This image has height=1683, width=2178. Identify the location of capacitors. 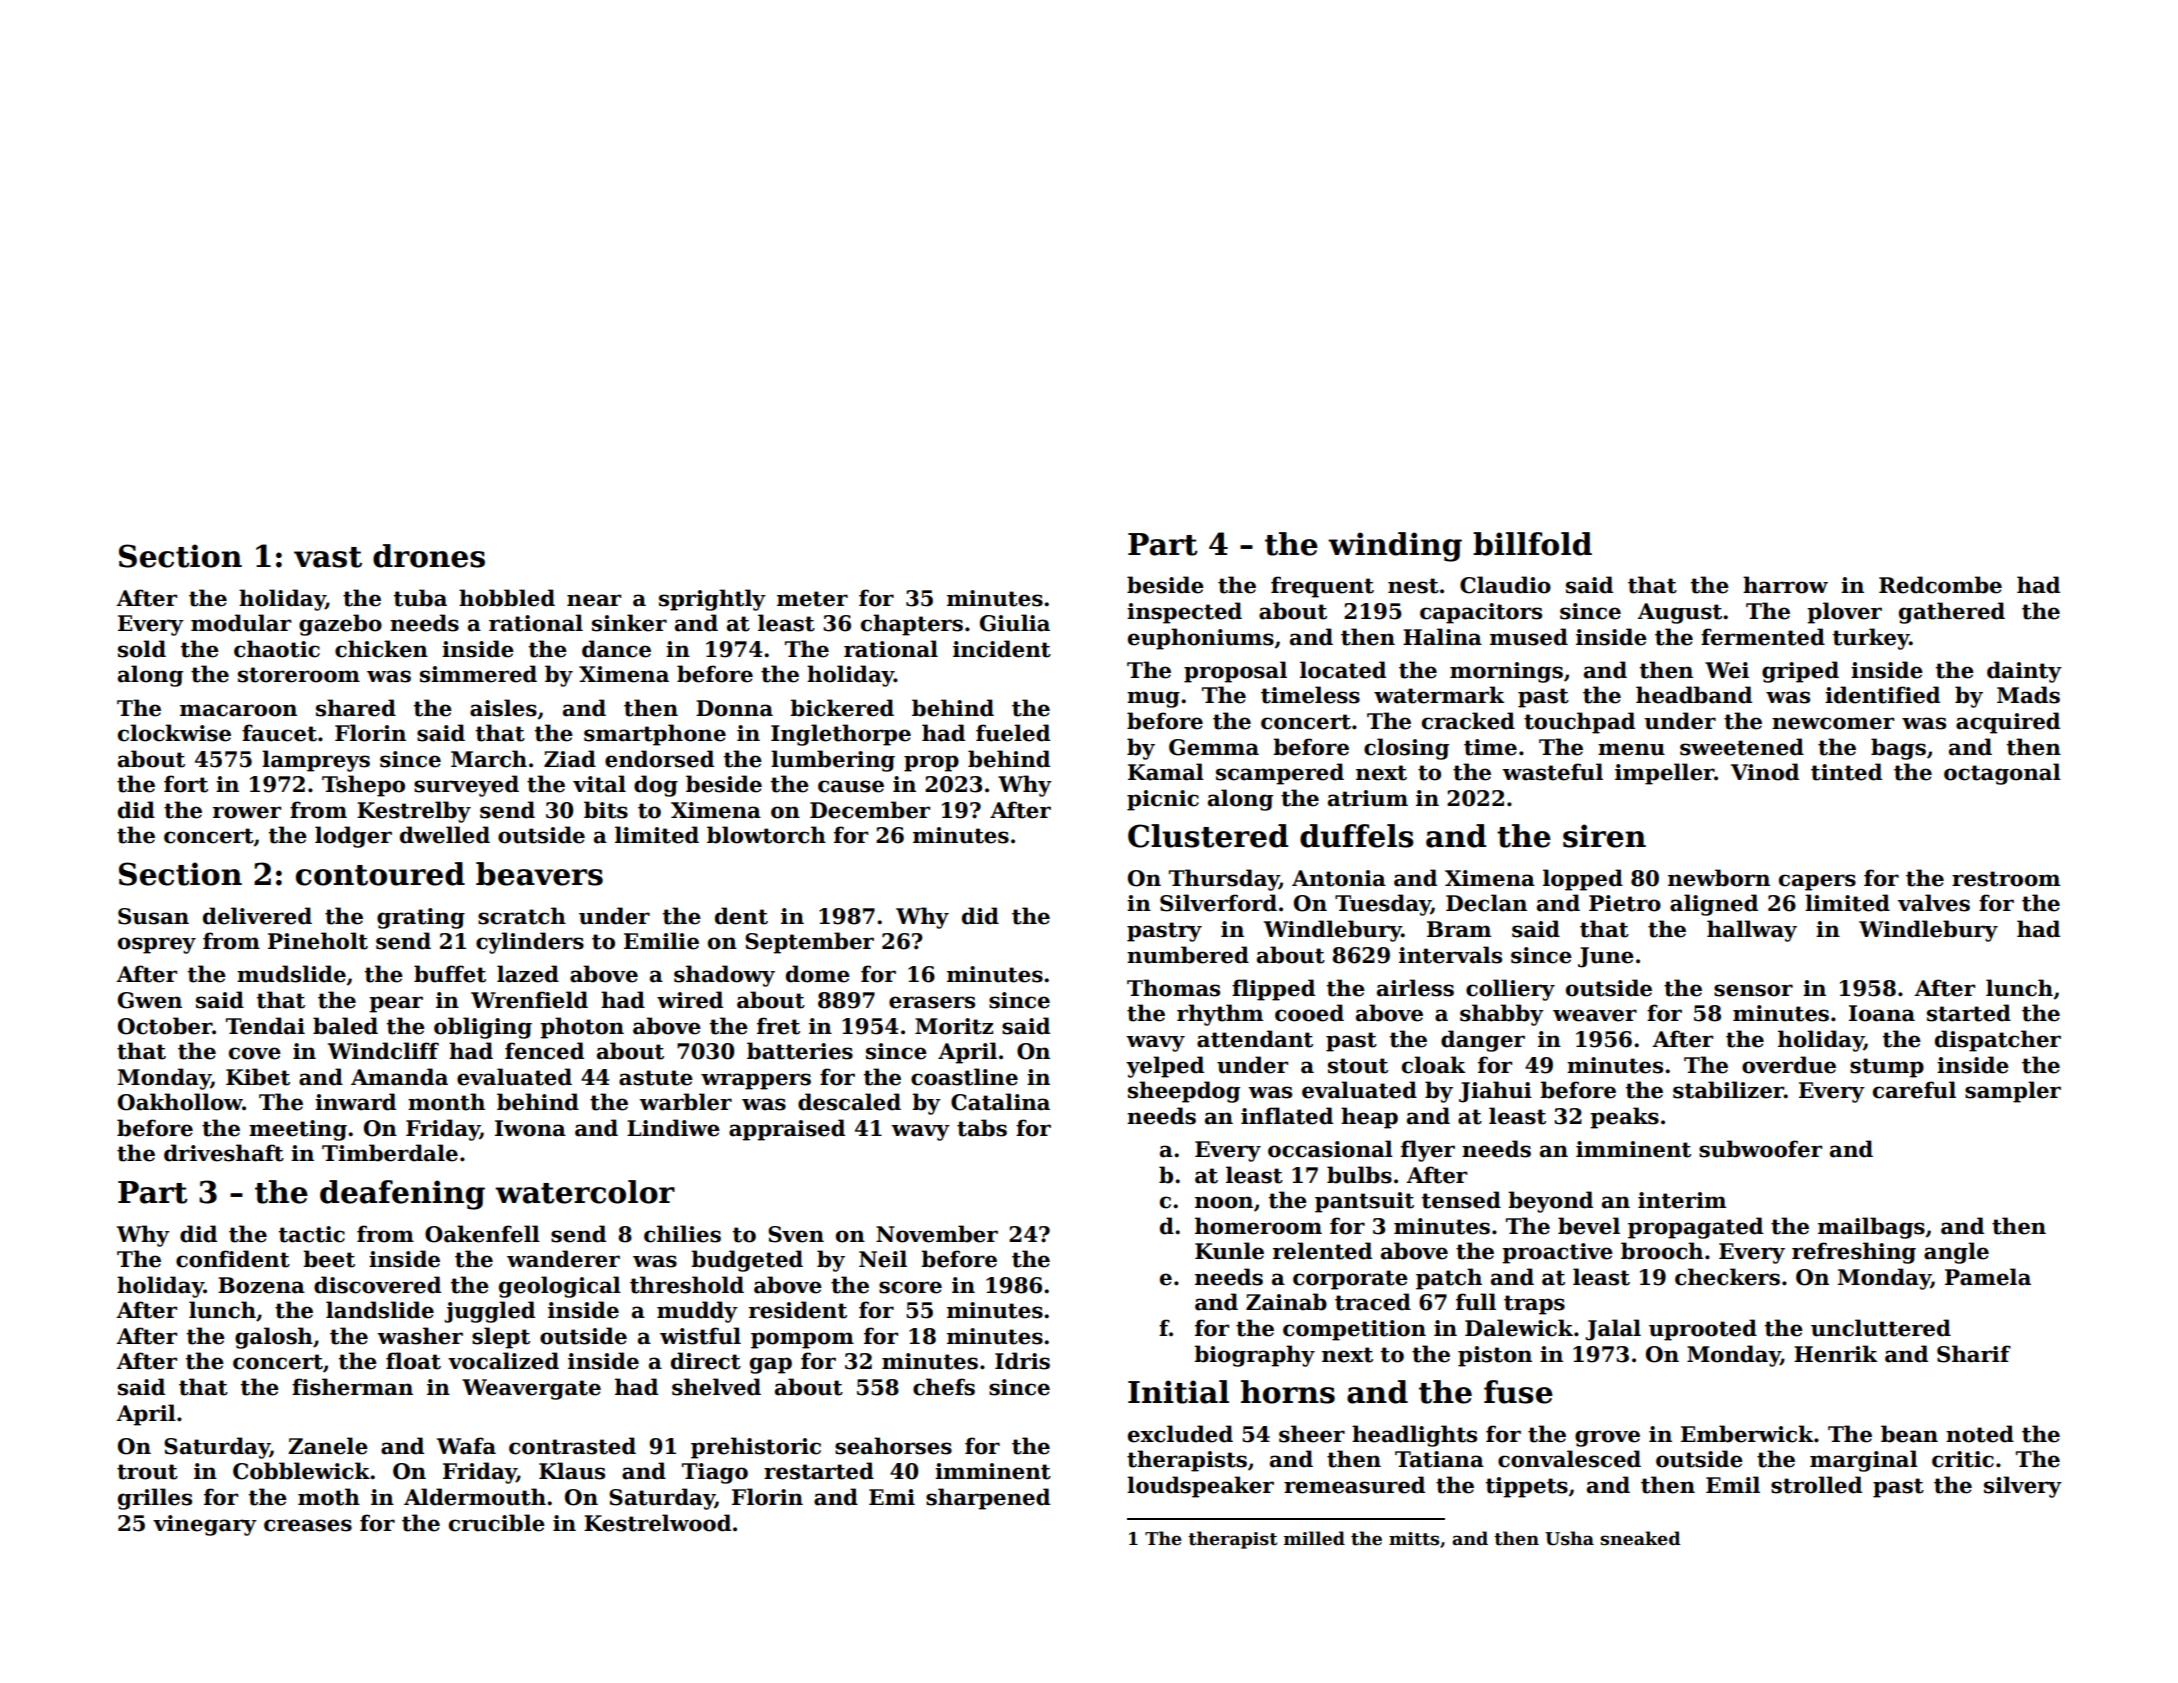
(1481, 613).
